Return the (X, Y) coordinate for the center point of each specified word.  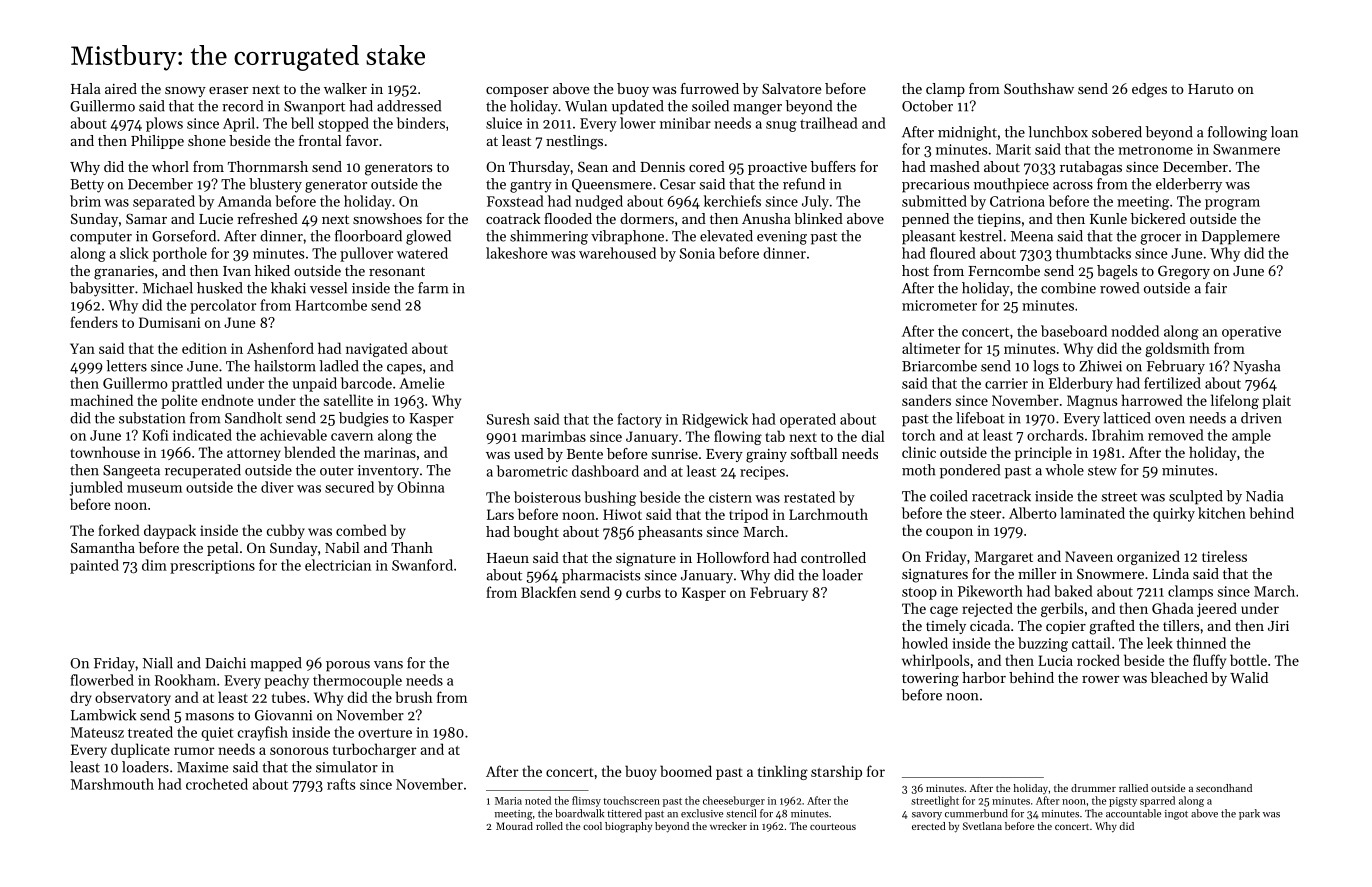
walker (345, 88)
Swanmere (1246, 149)
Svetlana (982, 826)
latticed (1127, 418)
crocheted (217, 784)
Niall (158, 663)
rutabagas (1091, 168)
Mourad (514, 826)
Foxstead (515, 201)
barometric (532, 471)
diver (277, 487)
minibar (685, 123)
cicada (990, 625)
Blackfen (548, 592)
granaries (124, 273)
